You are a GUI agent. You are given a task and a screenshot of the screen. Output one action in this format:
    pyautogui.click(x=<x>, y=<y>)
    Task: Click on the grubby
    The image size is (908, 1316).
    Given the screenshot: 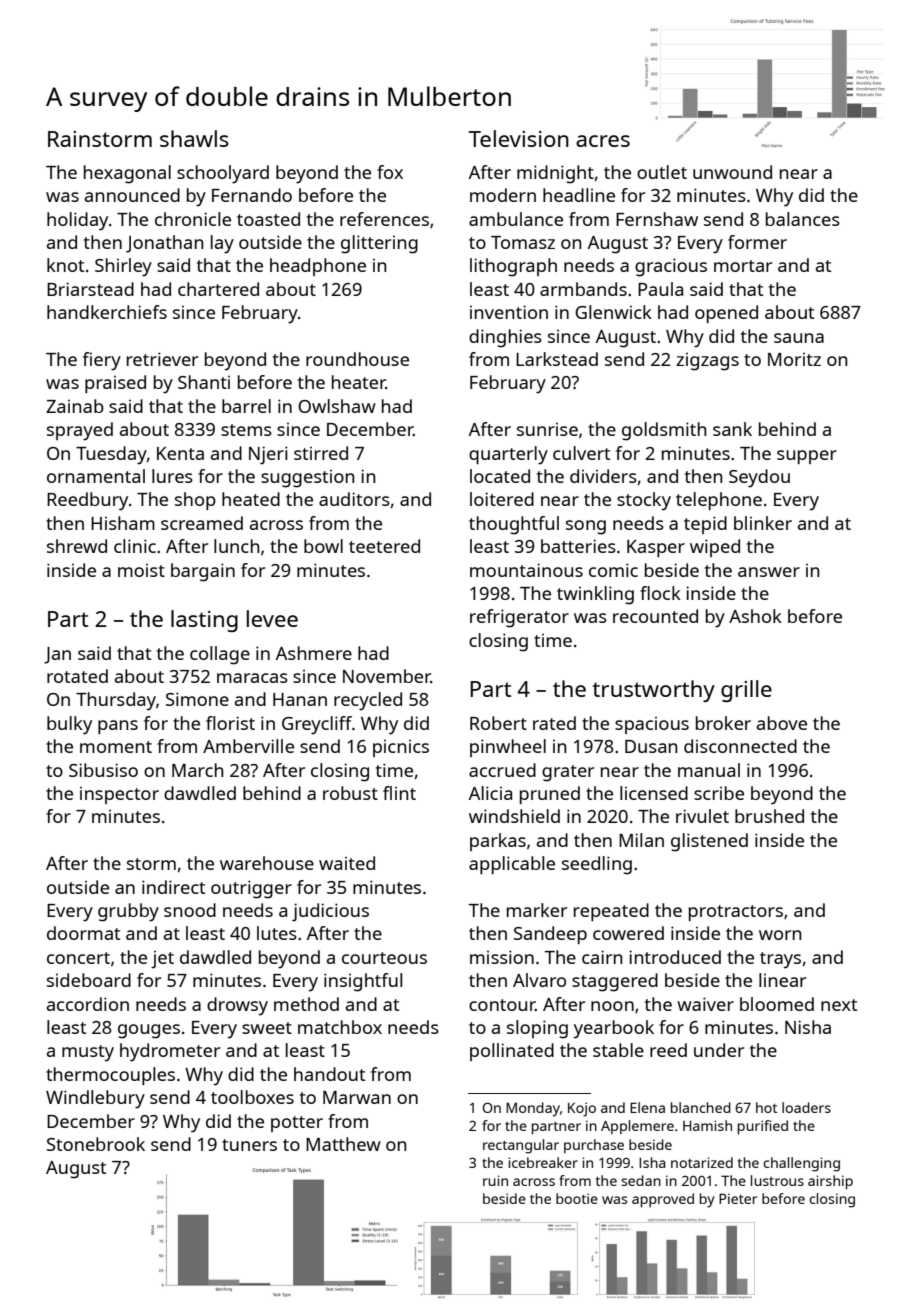 What is the action you would take?
    pyautogui.click(x=128, y=912)
